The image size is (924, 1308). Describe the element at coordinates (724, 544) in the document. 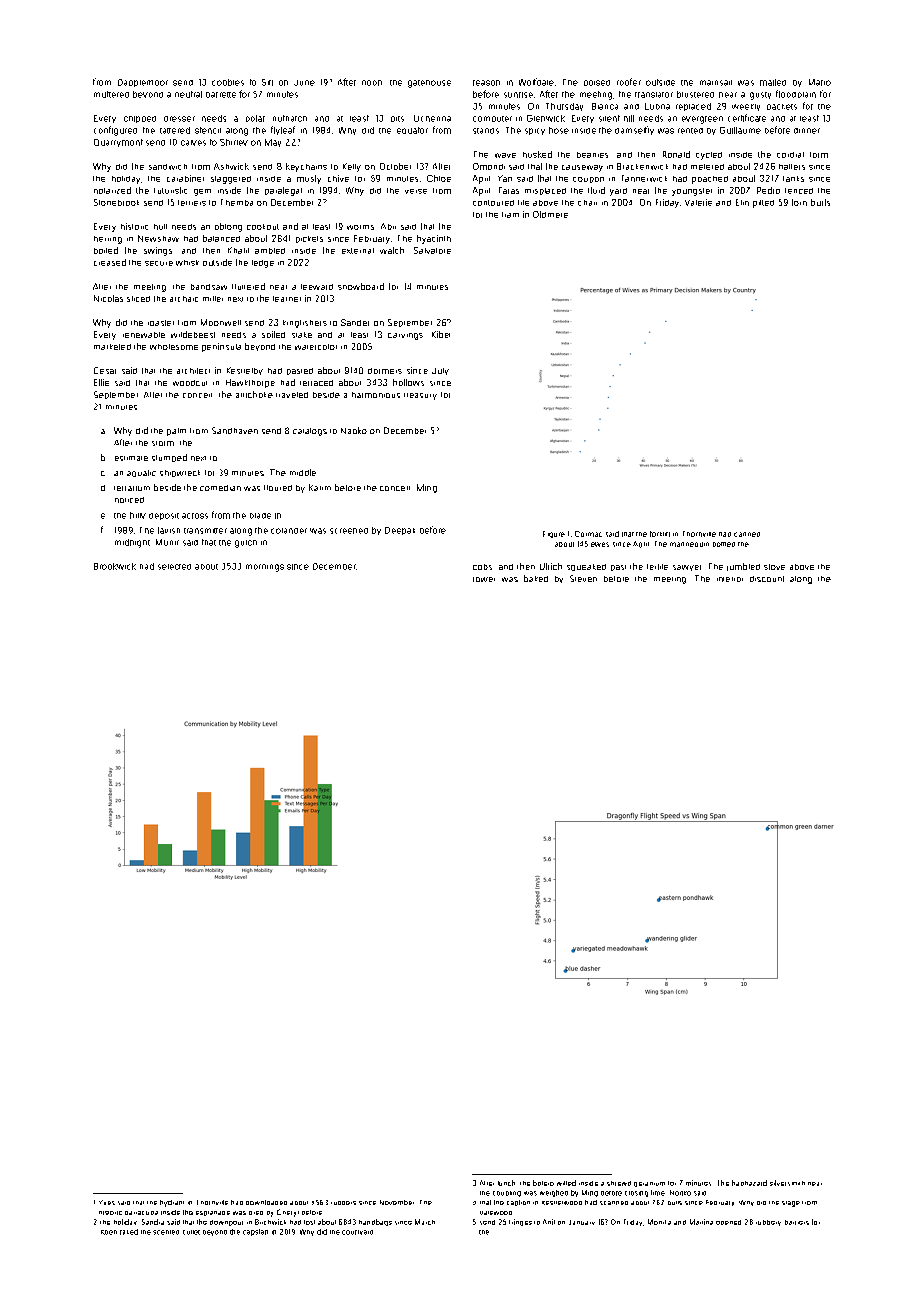

I see `bottled` at that location.
